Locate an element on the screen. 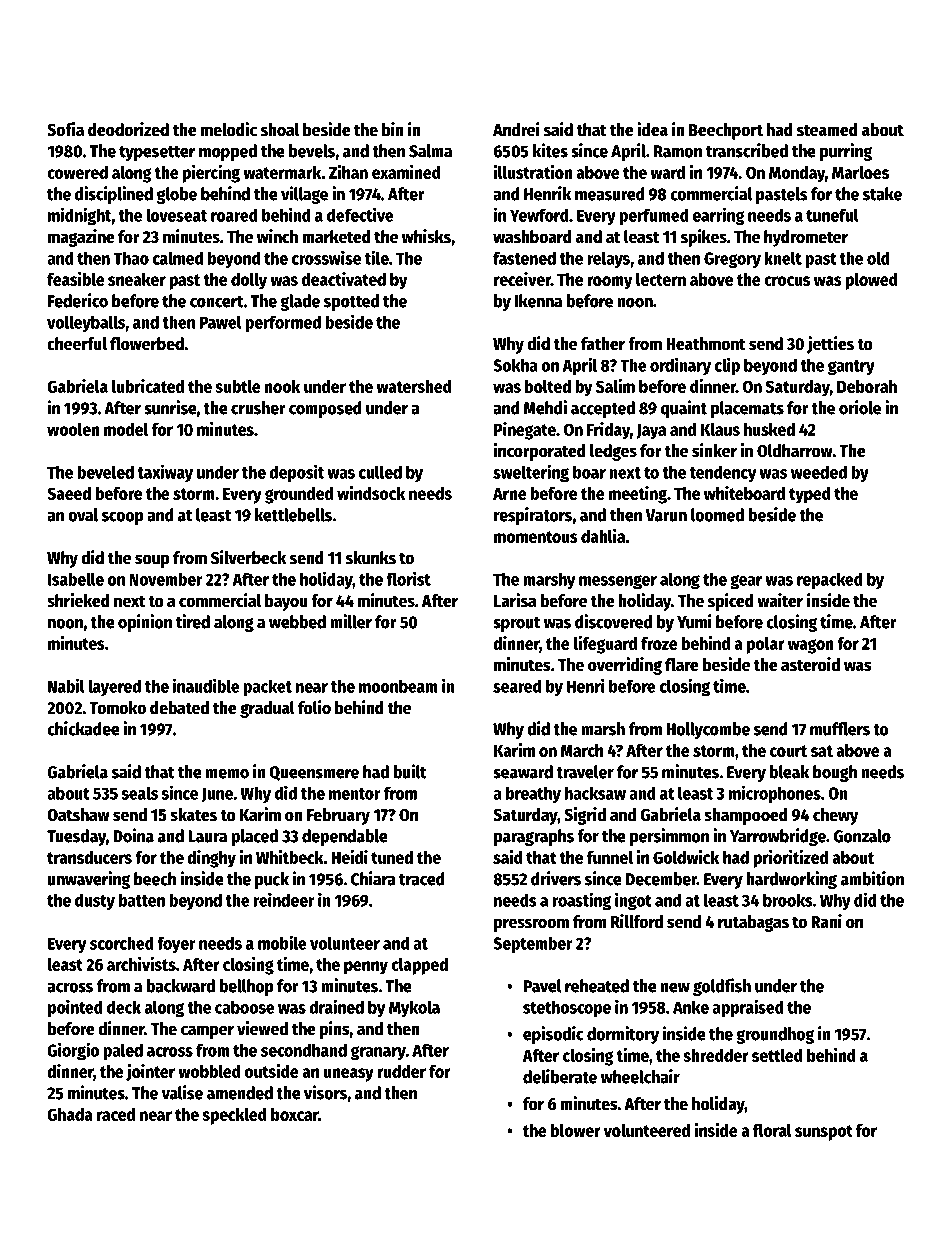 The image size is (952, 1233). measured is located at coordinates (610, 194).
